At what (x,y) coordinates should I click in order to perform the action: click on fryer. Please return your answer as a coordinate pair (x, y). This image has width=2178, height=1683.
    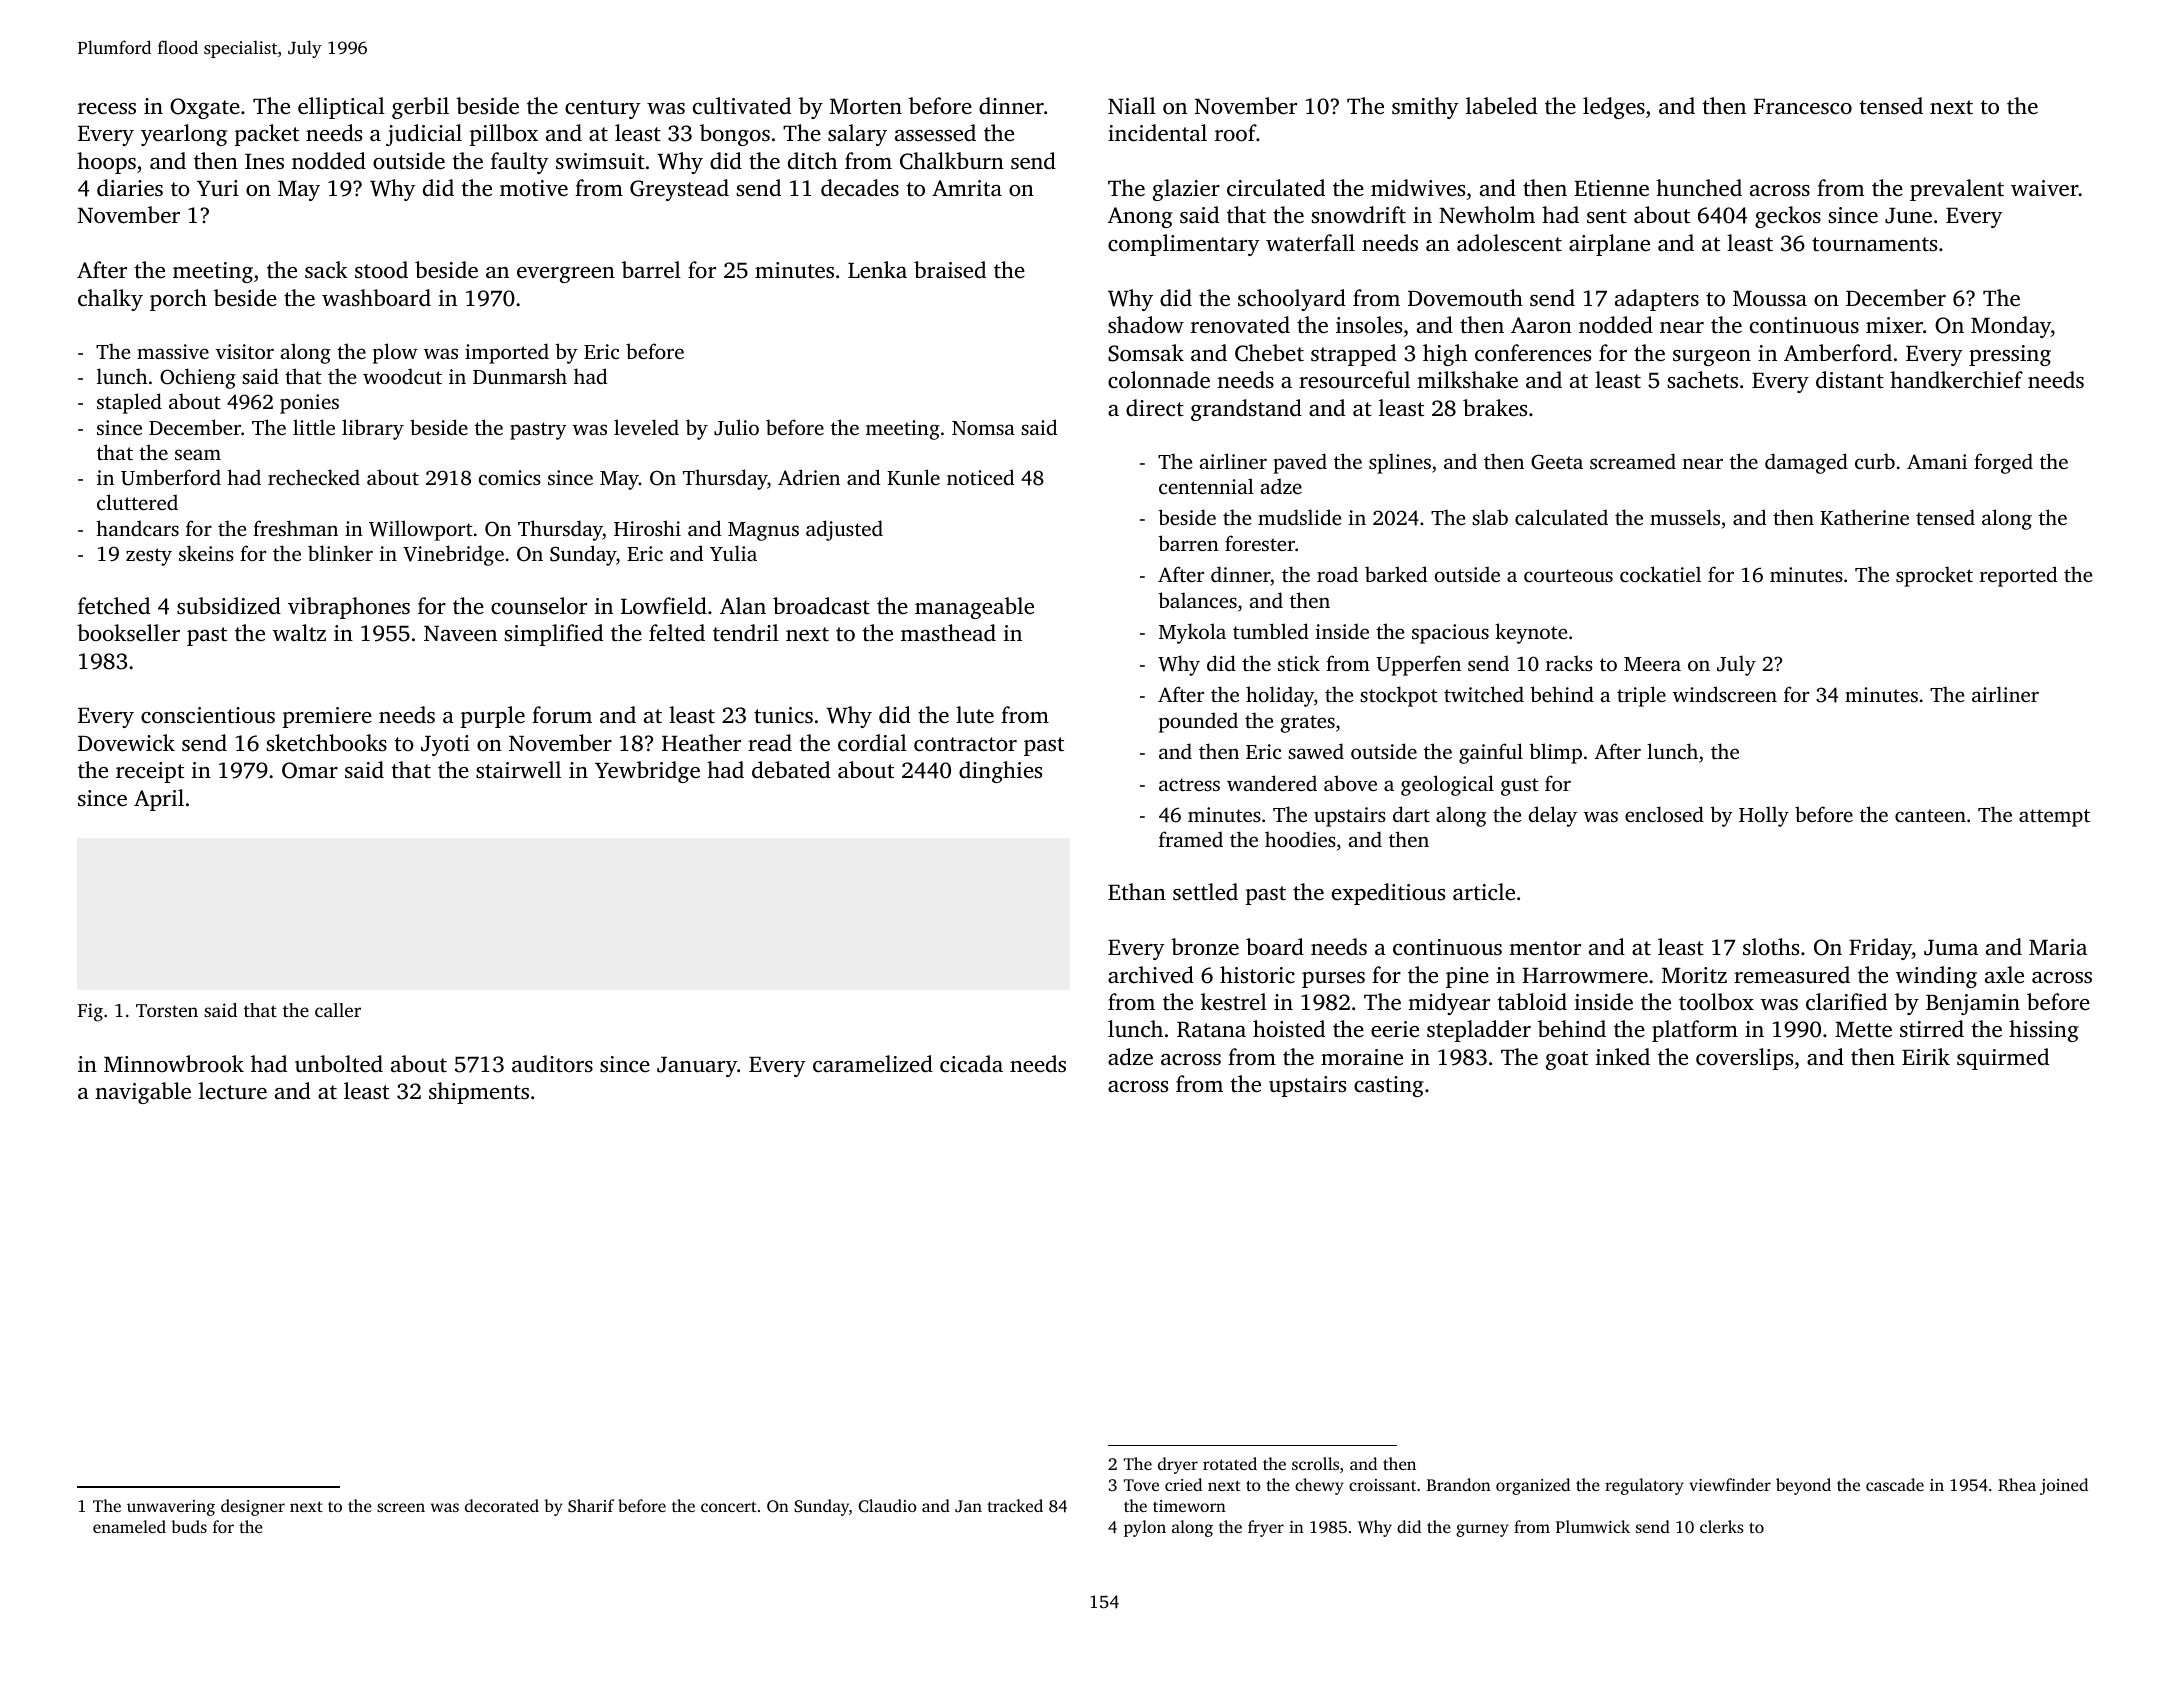
    Looking at the image, I should click on (1266, 1528).
